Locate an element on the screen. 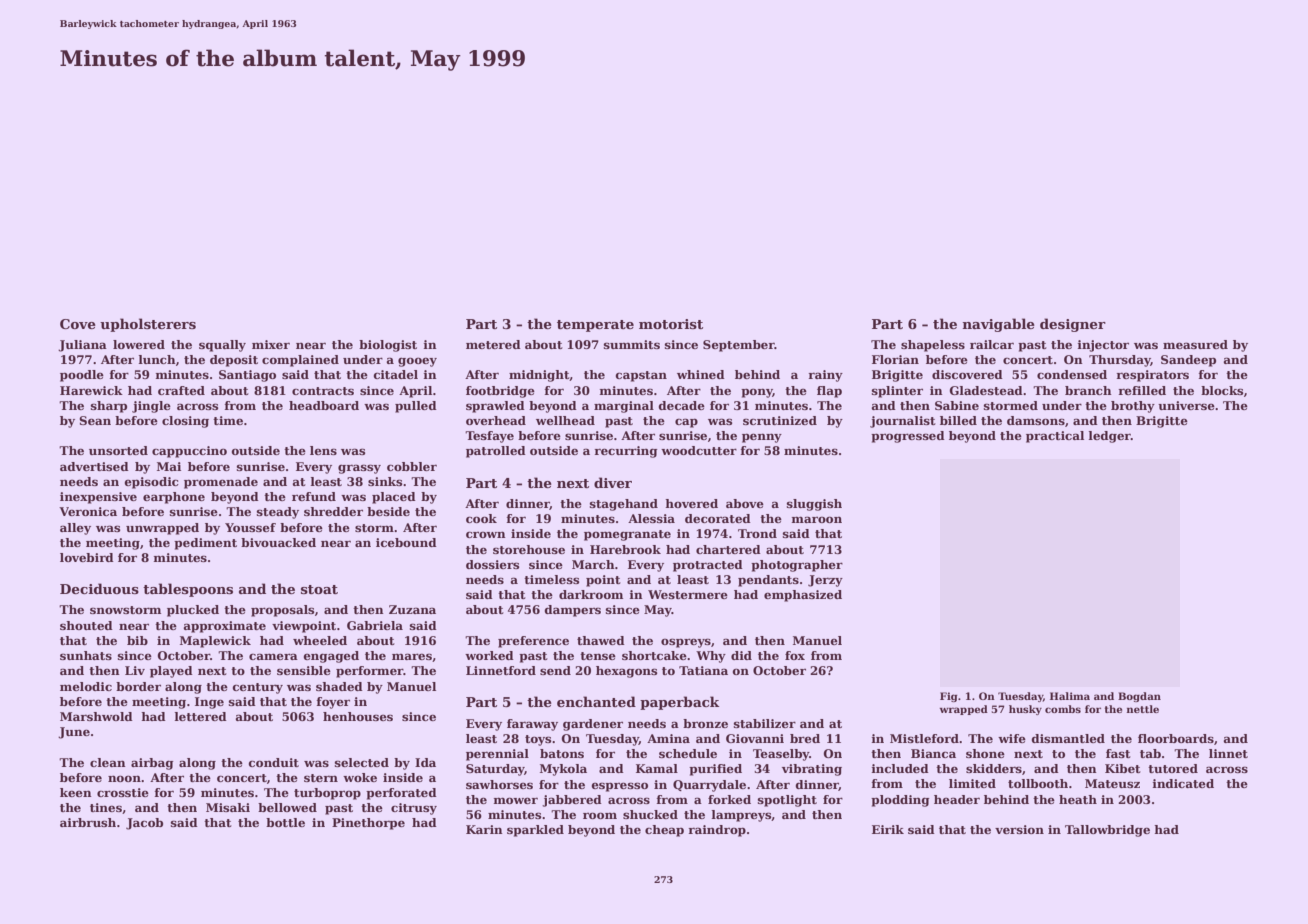 The image size is (1308, 924). respirators is located at coordinates (1152, 376).
